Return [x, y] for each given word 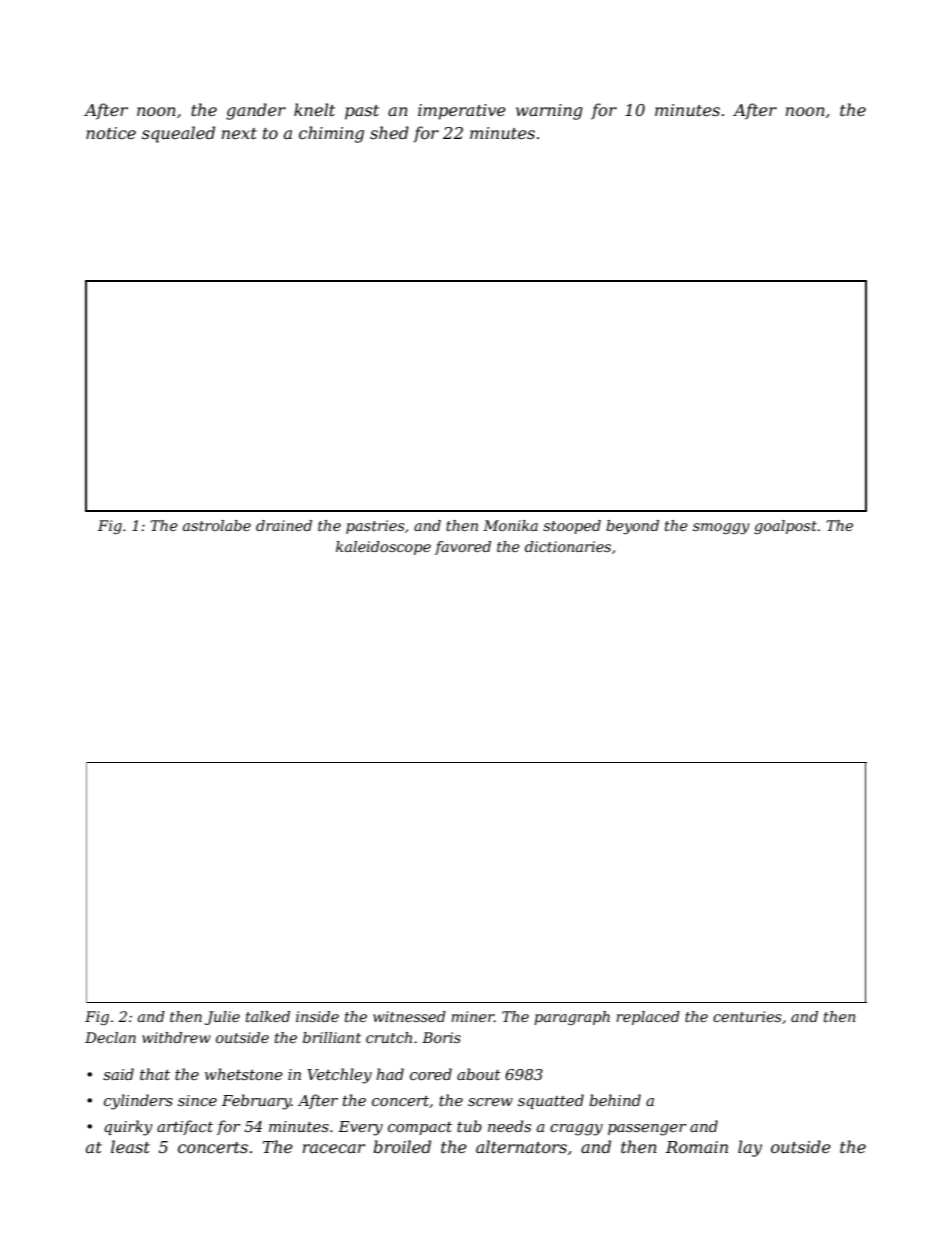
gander [256, 111]
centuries [747, 1016]
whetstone [244, 1074]
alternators [521, 1146]
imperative [462, 112]
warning [549, 112]
